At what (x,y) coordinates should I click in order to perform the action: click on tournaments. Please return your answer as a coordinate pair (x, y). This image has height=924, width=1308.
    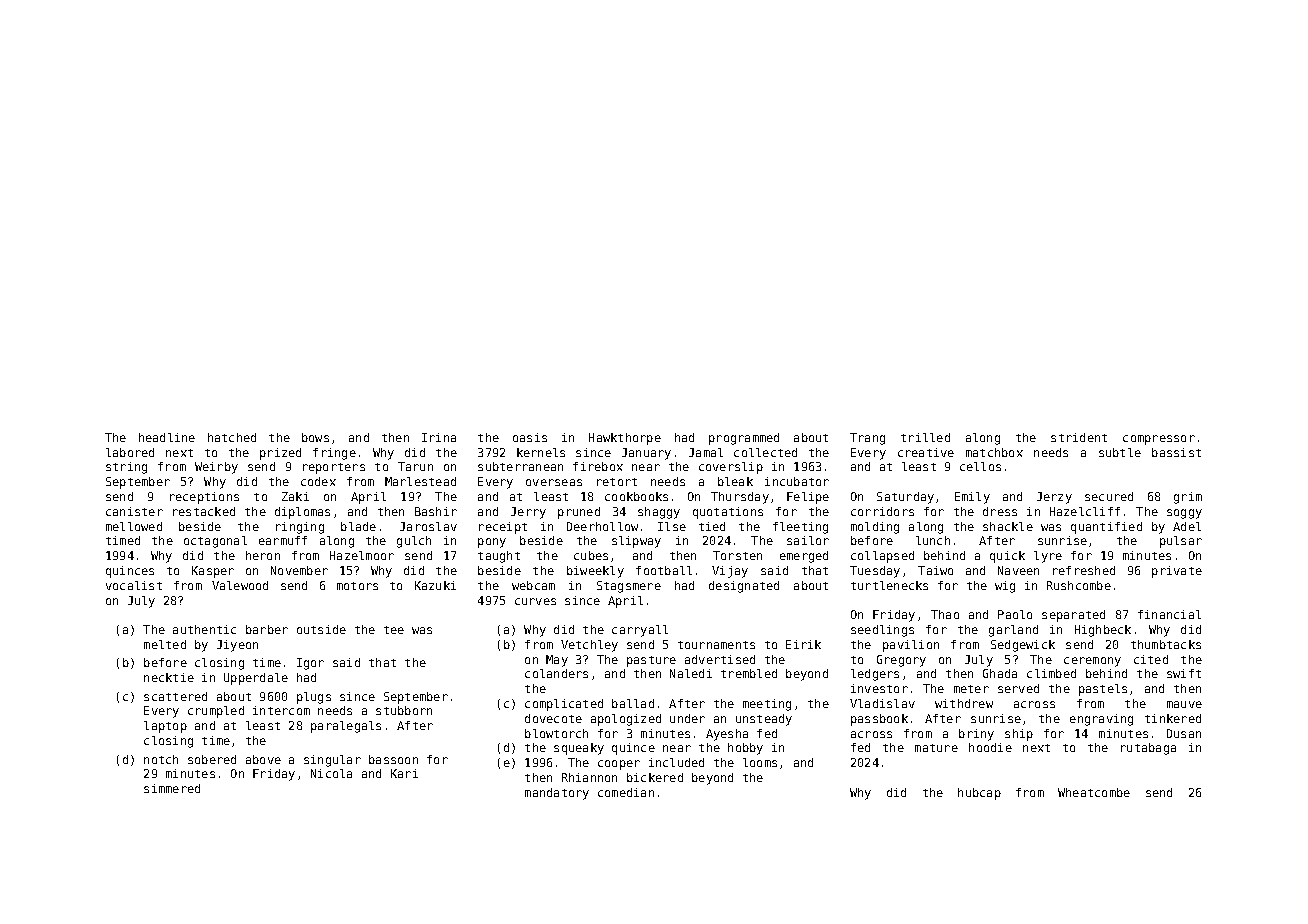
    Looking at the image, I should click on (716, 645).
